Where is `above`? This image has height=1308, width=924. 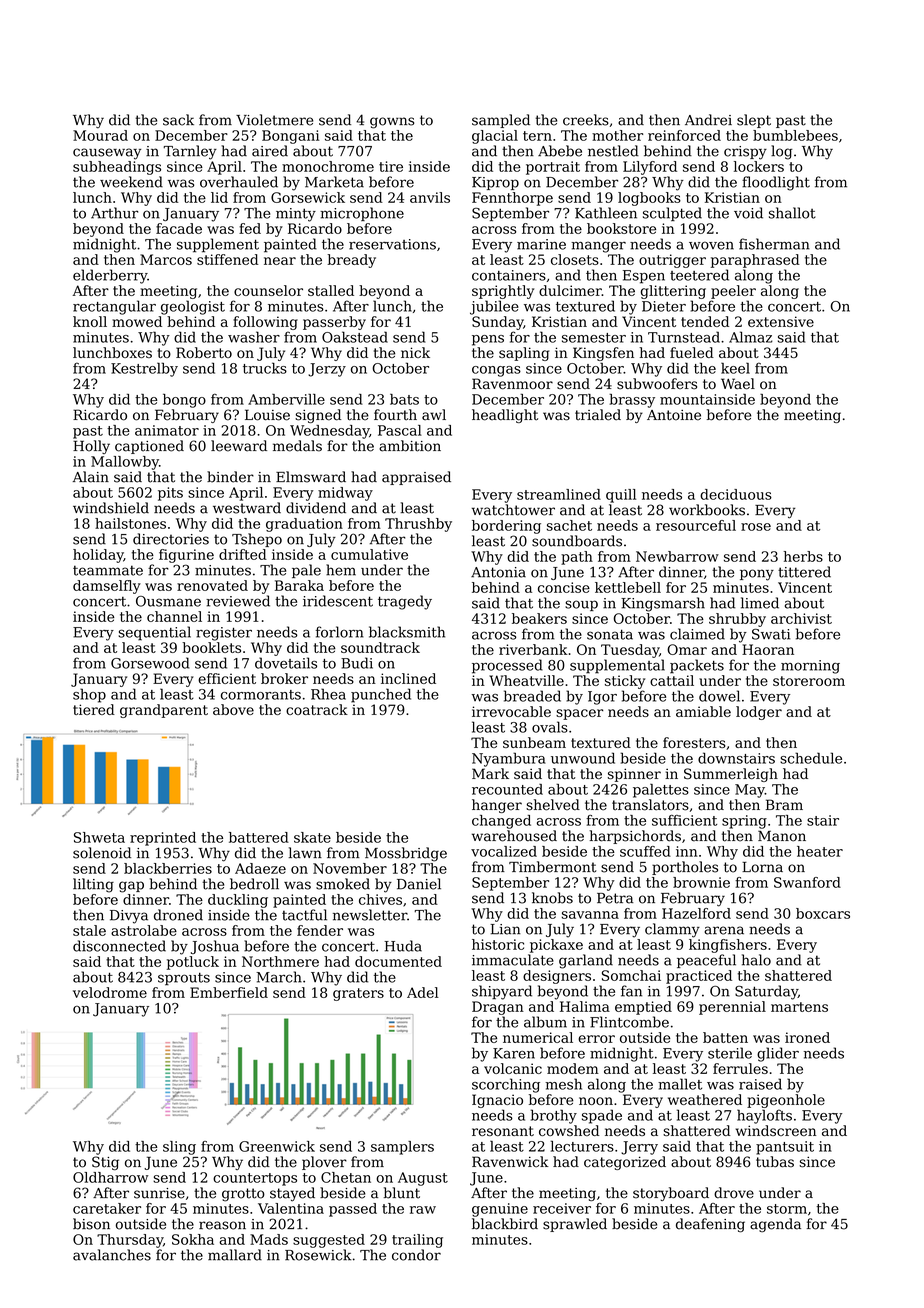
above is located at coordinates (233, 709).
